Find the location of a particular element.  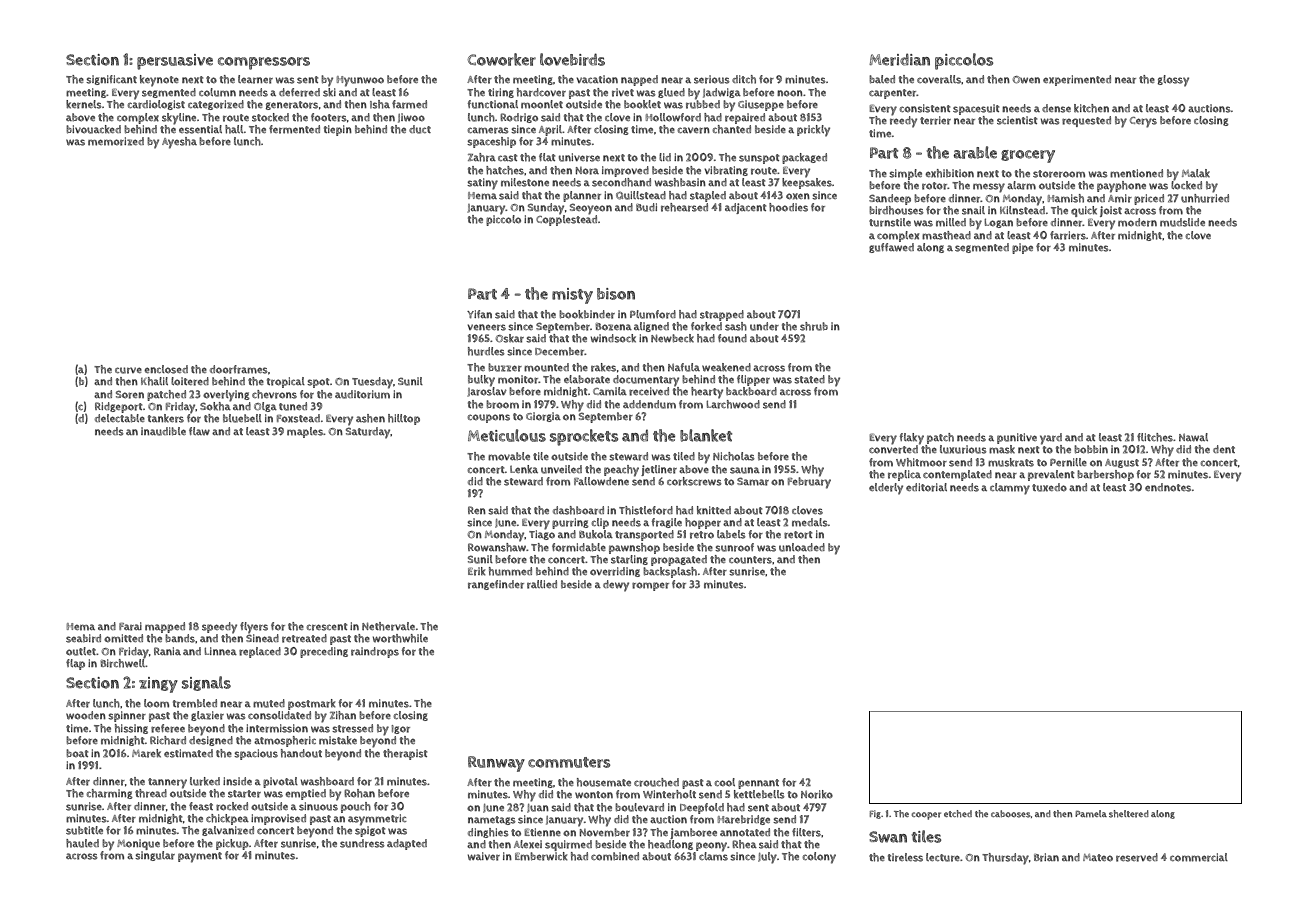

yard is located at coordinates (1051, 439).
